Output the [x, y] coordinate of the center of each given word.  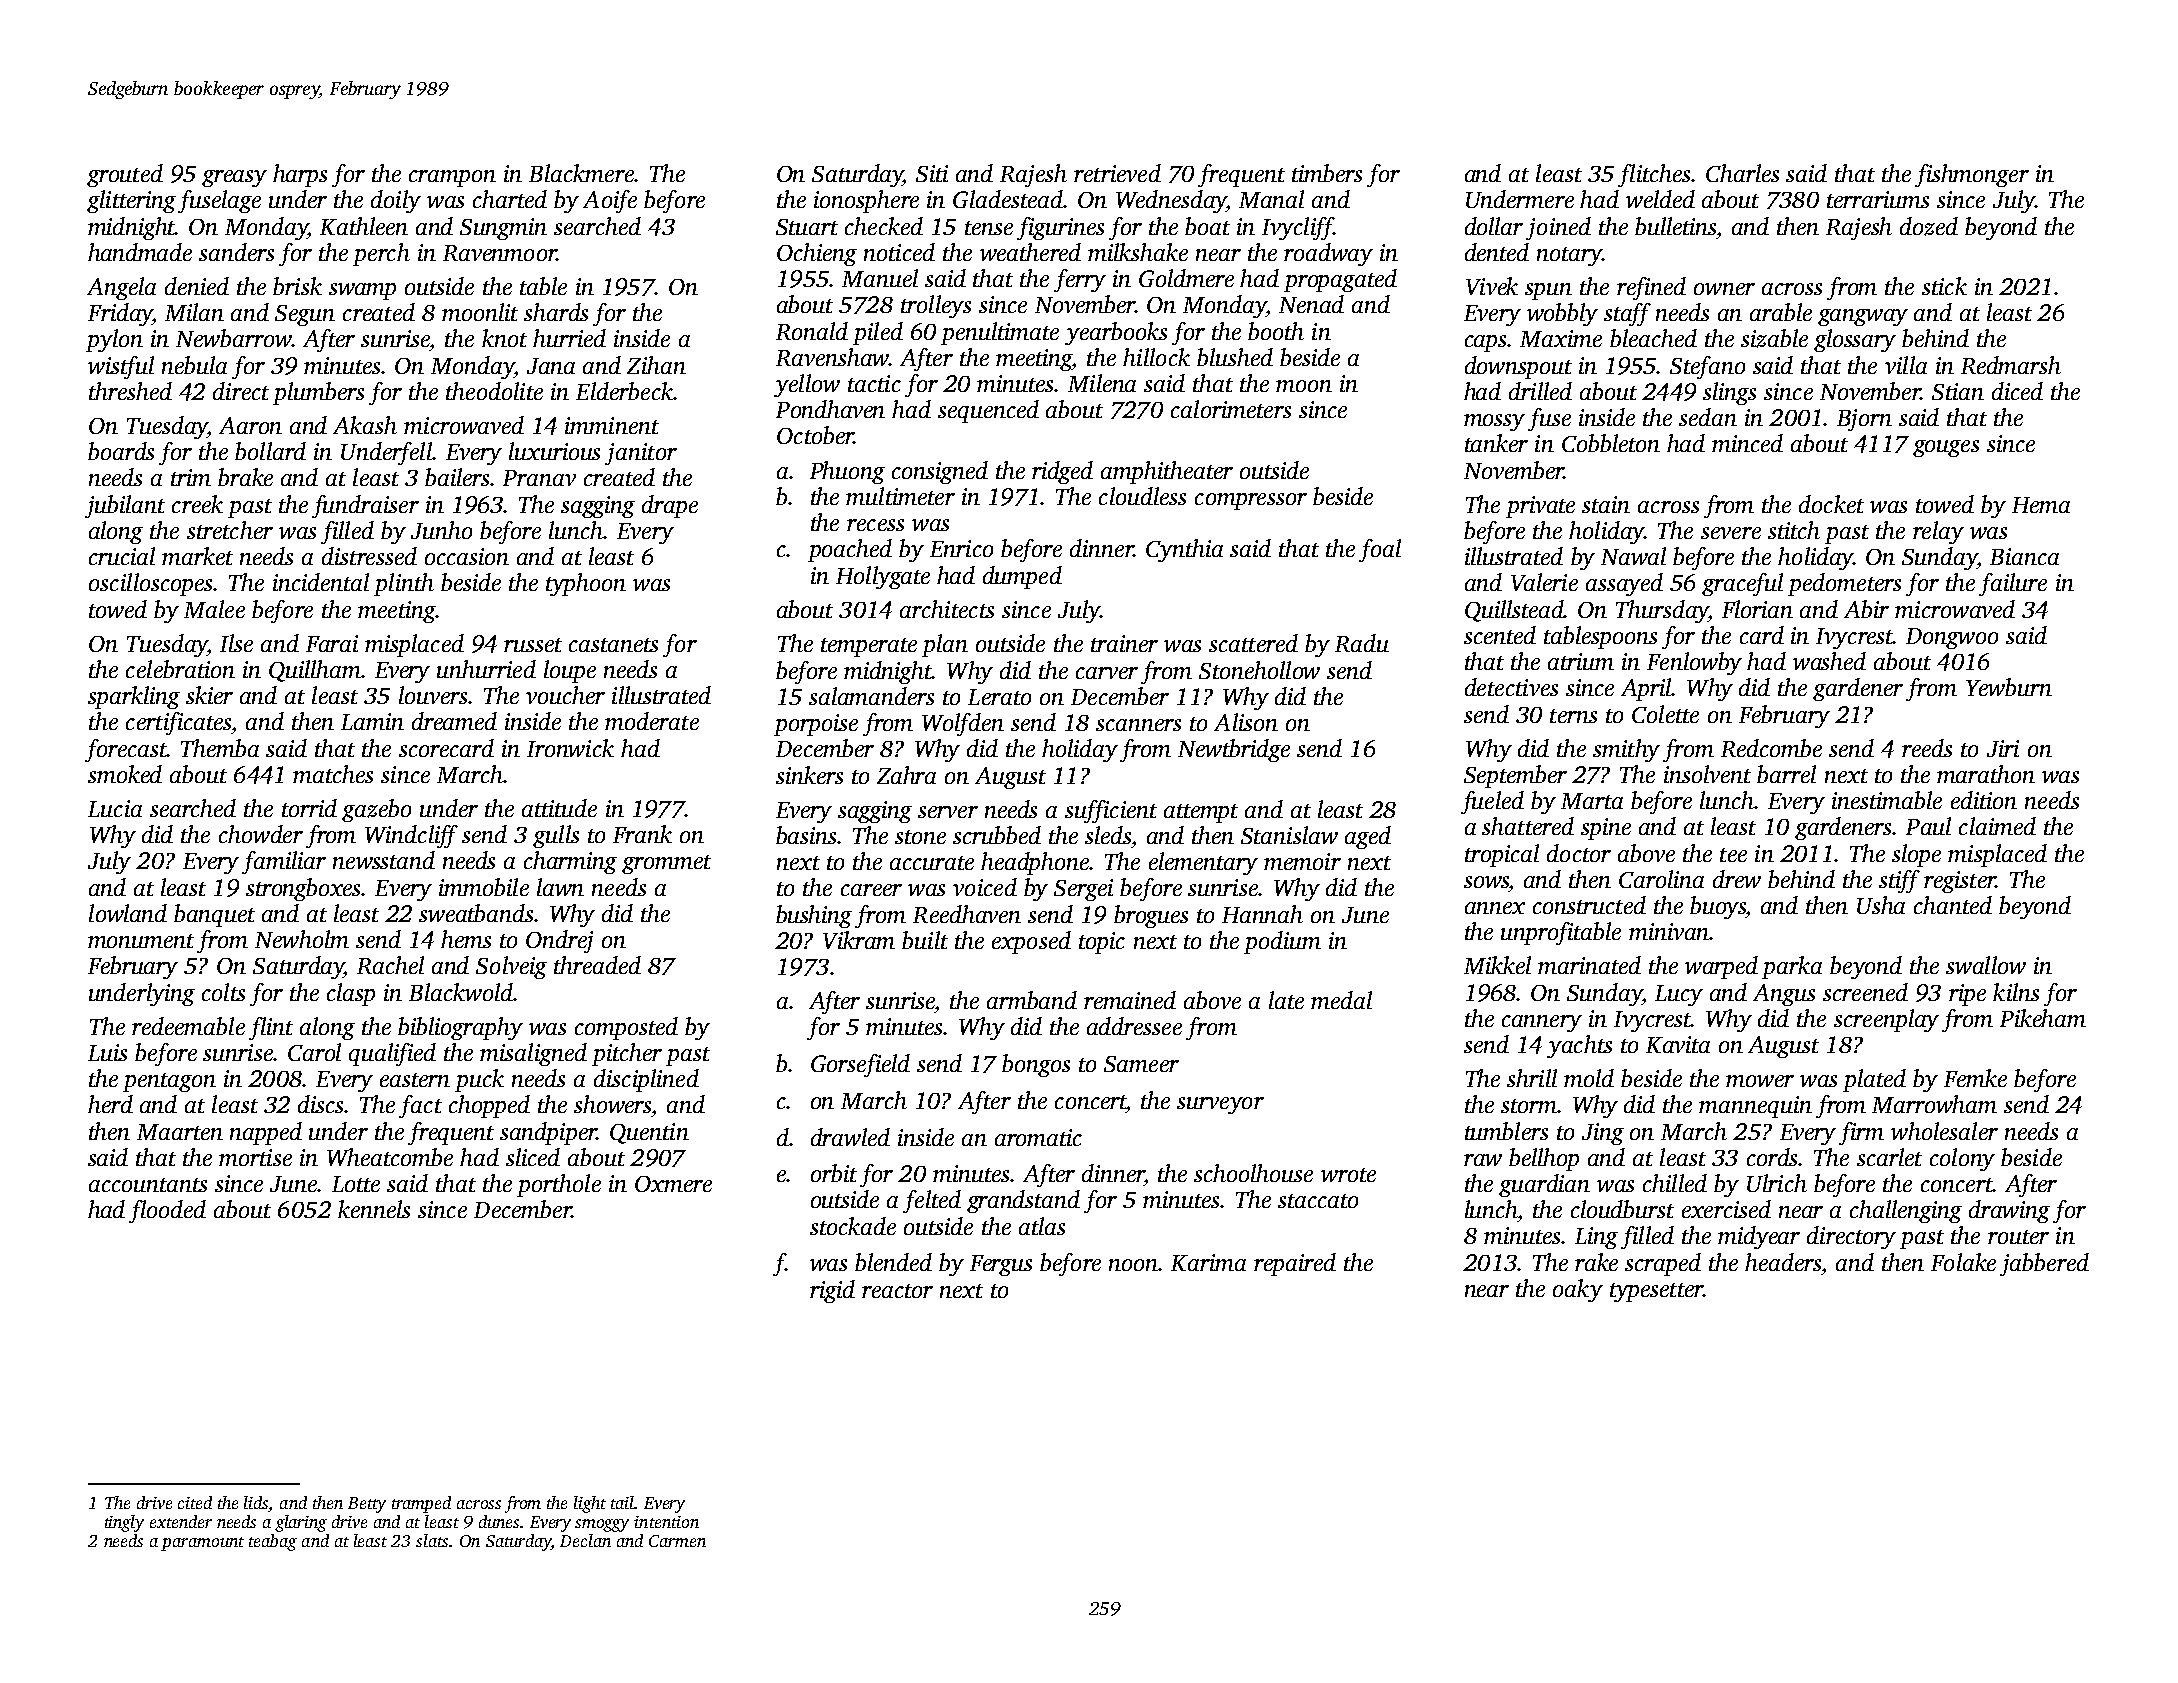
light [590, 1504]
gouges [1946, 448]
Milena [1102, 383]
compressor [1251, 501]
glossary [1855, 340]
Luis [107, 1052]
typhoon [586, 584]
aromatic [1038, 1137]
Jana [551, 366]
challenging [1906, 1211]
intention [666, 1522]
